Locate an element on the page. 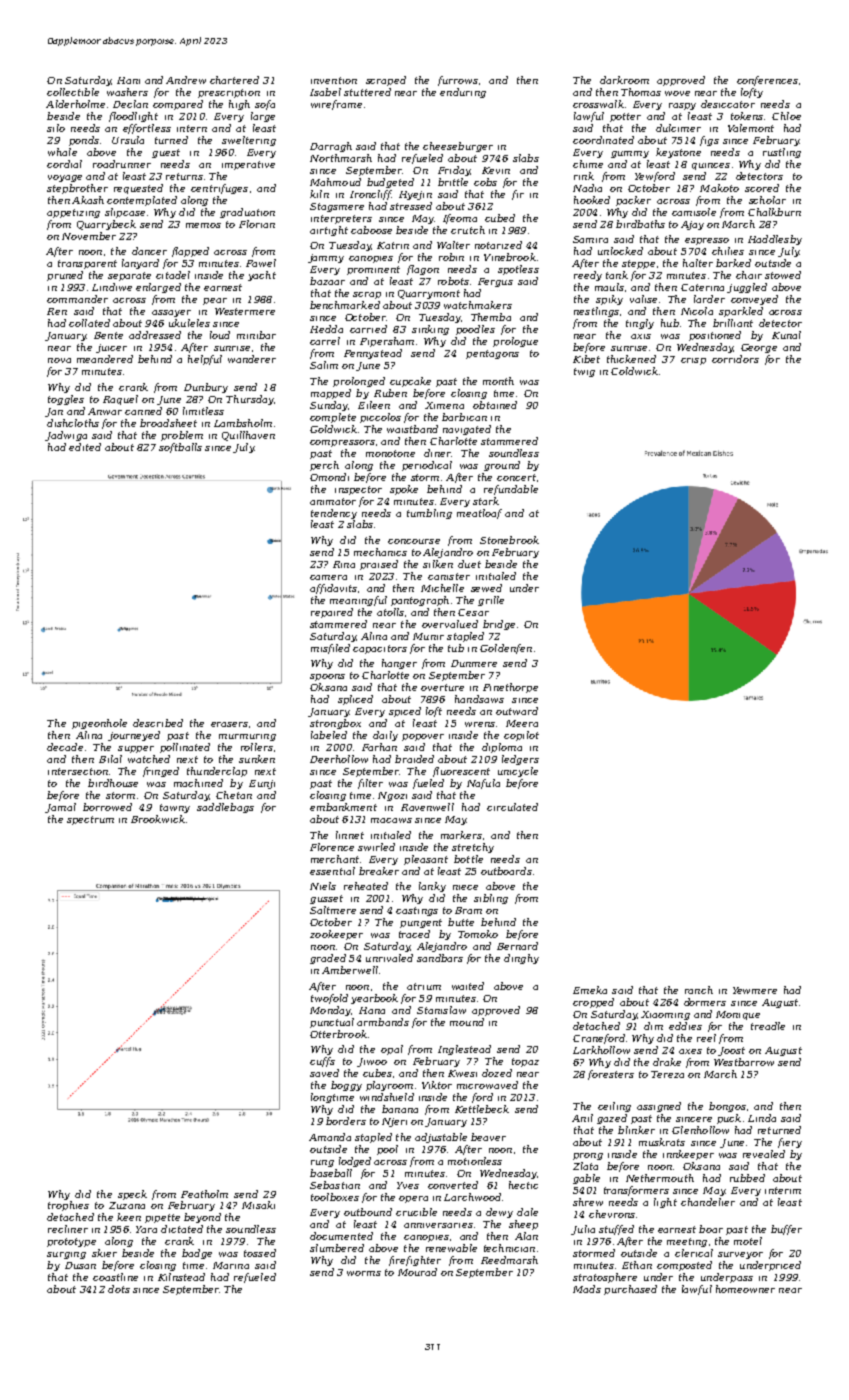 The image size is (849, 1400). circulated is located at coordinates (512, 807).
